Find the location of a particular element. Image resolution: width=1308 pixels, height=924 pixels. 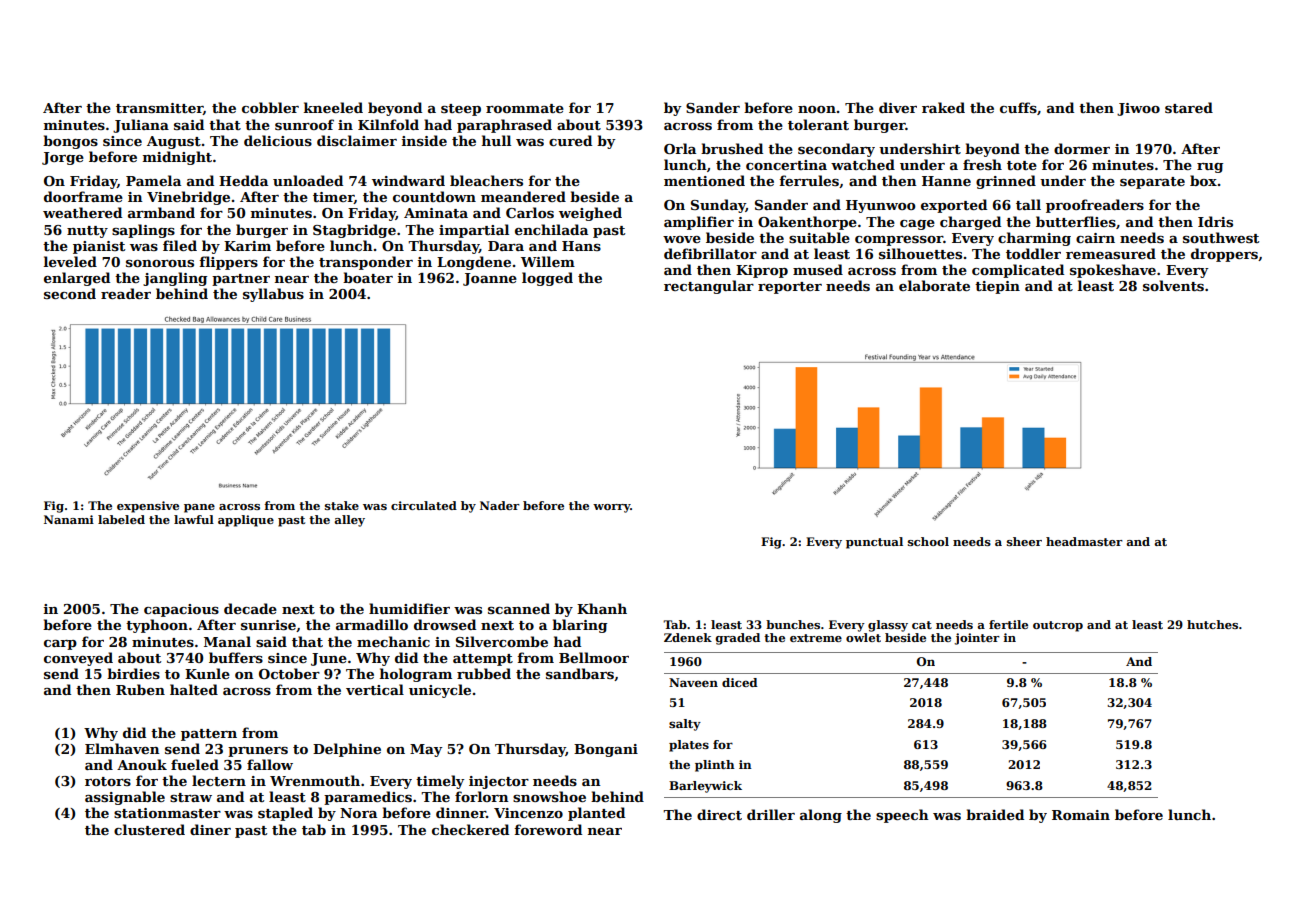

headmaster is located at coordinates (1084, 541).
